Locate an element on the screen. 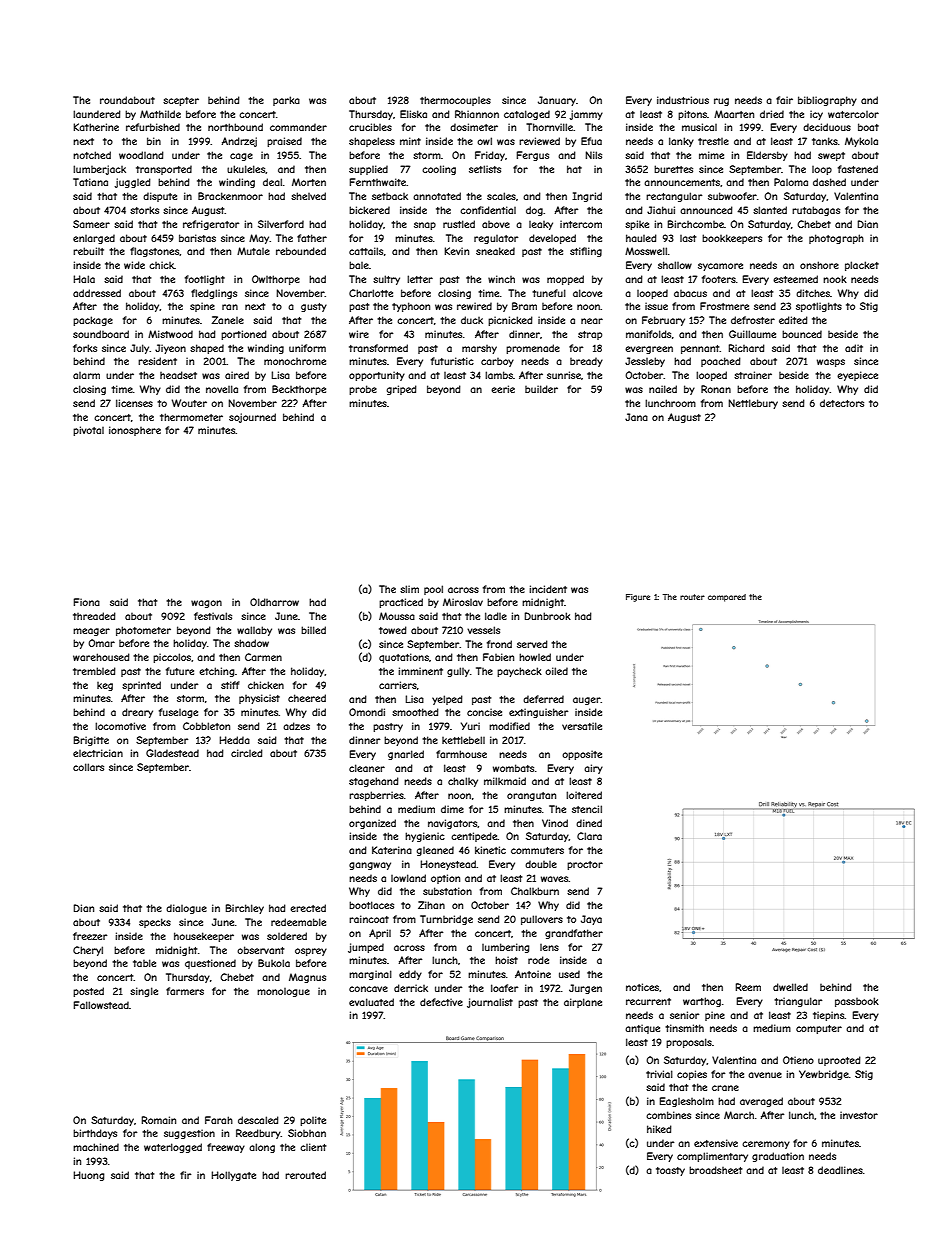 The height and width of the screenshot is (1233, 952). router is located at coordinates (692, 597).
